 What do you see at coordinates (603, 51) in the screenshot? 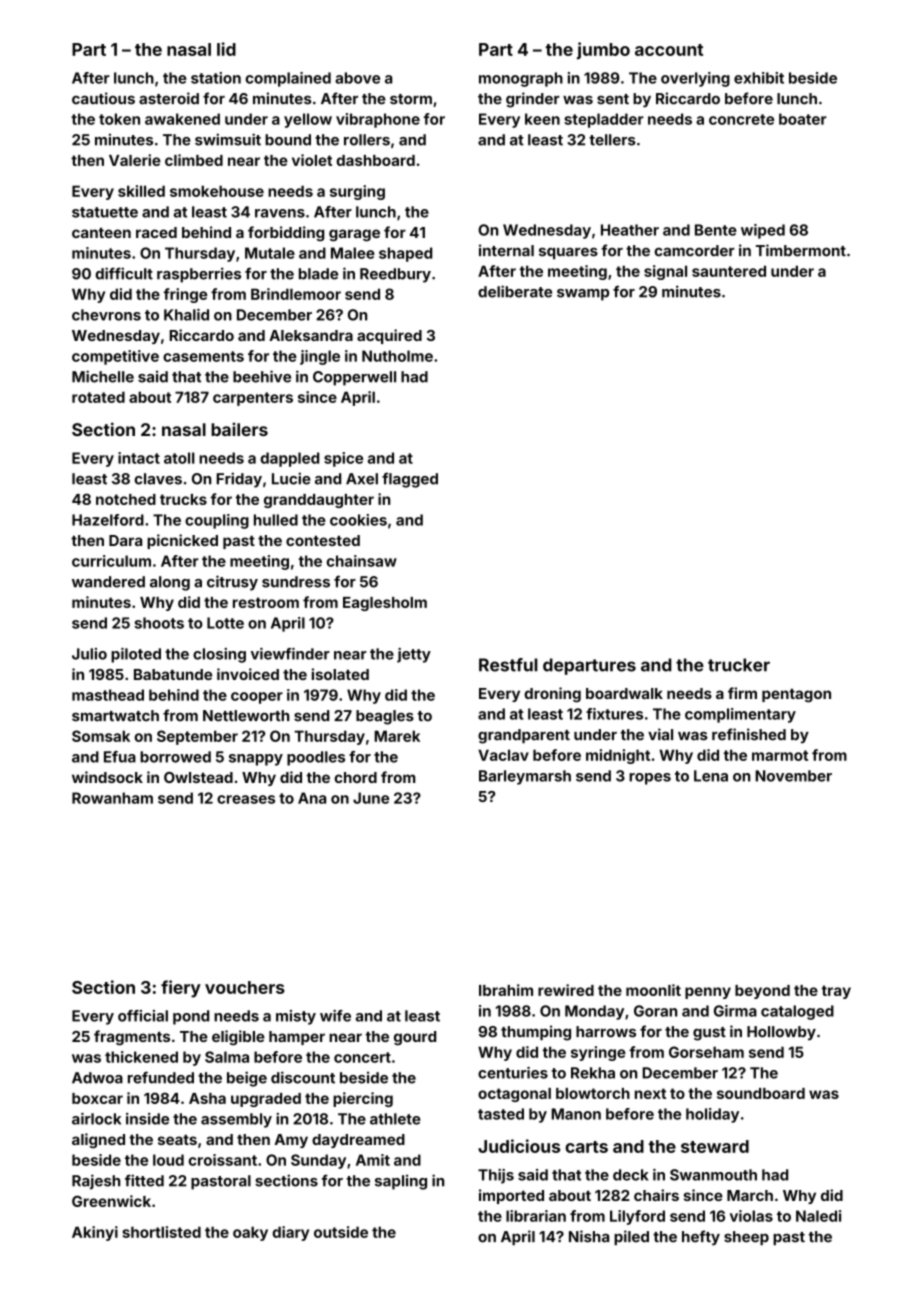
I see `jumbo` at bounding box center [603, 51].
